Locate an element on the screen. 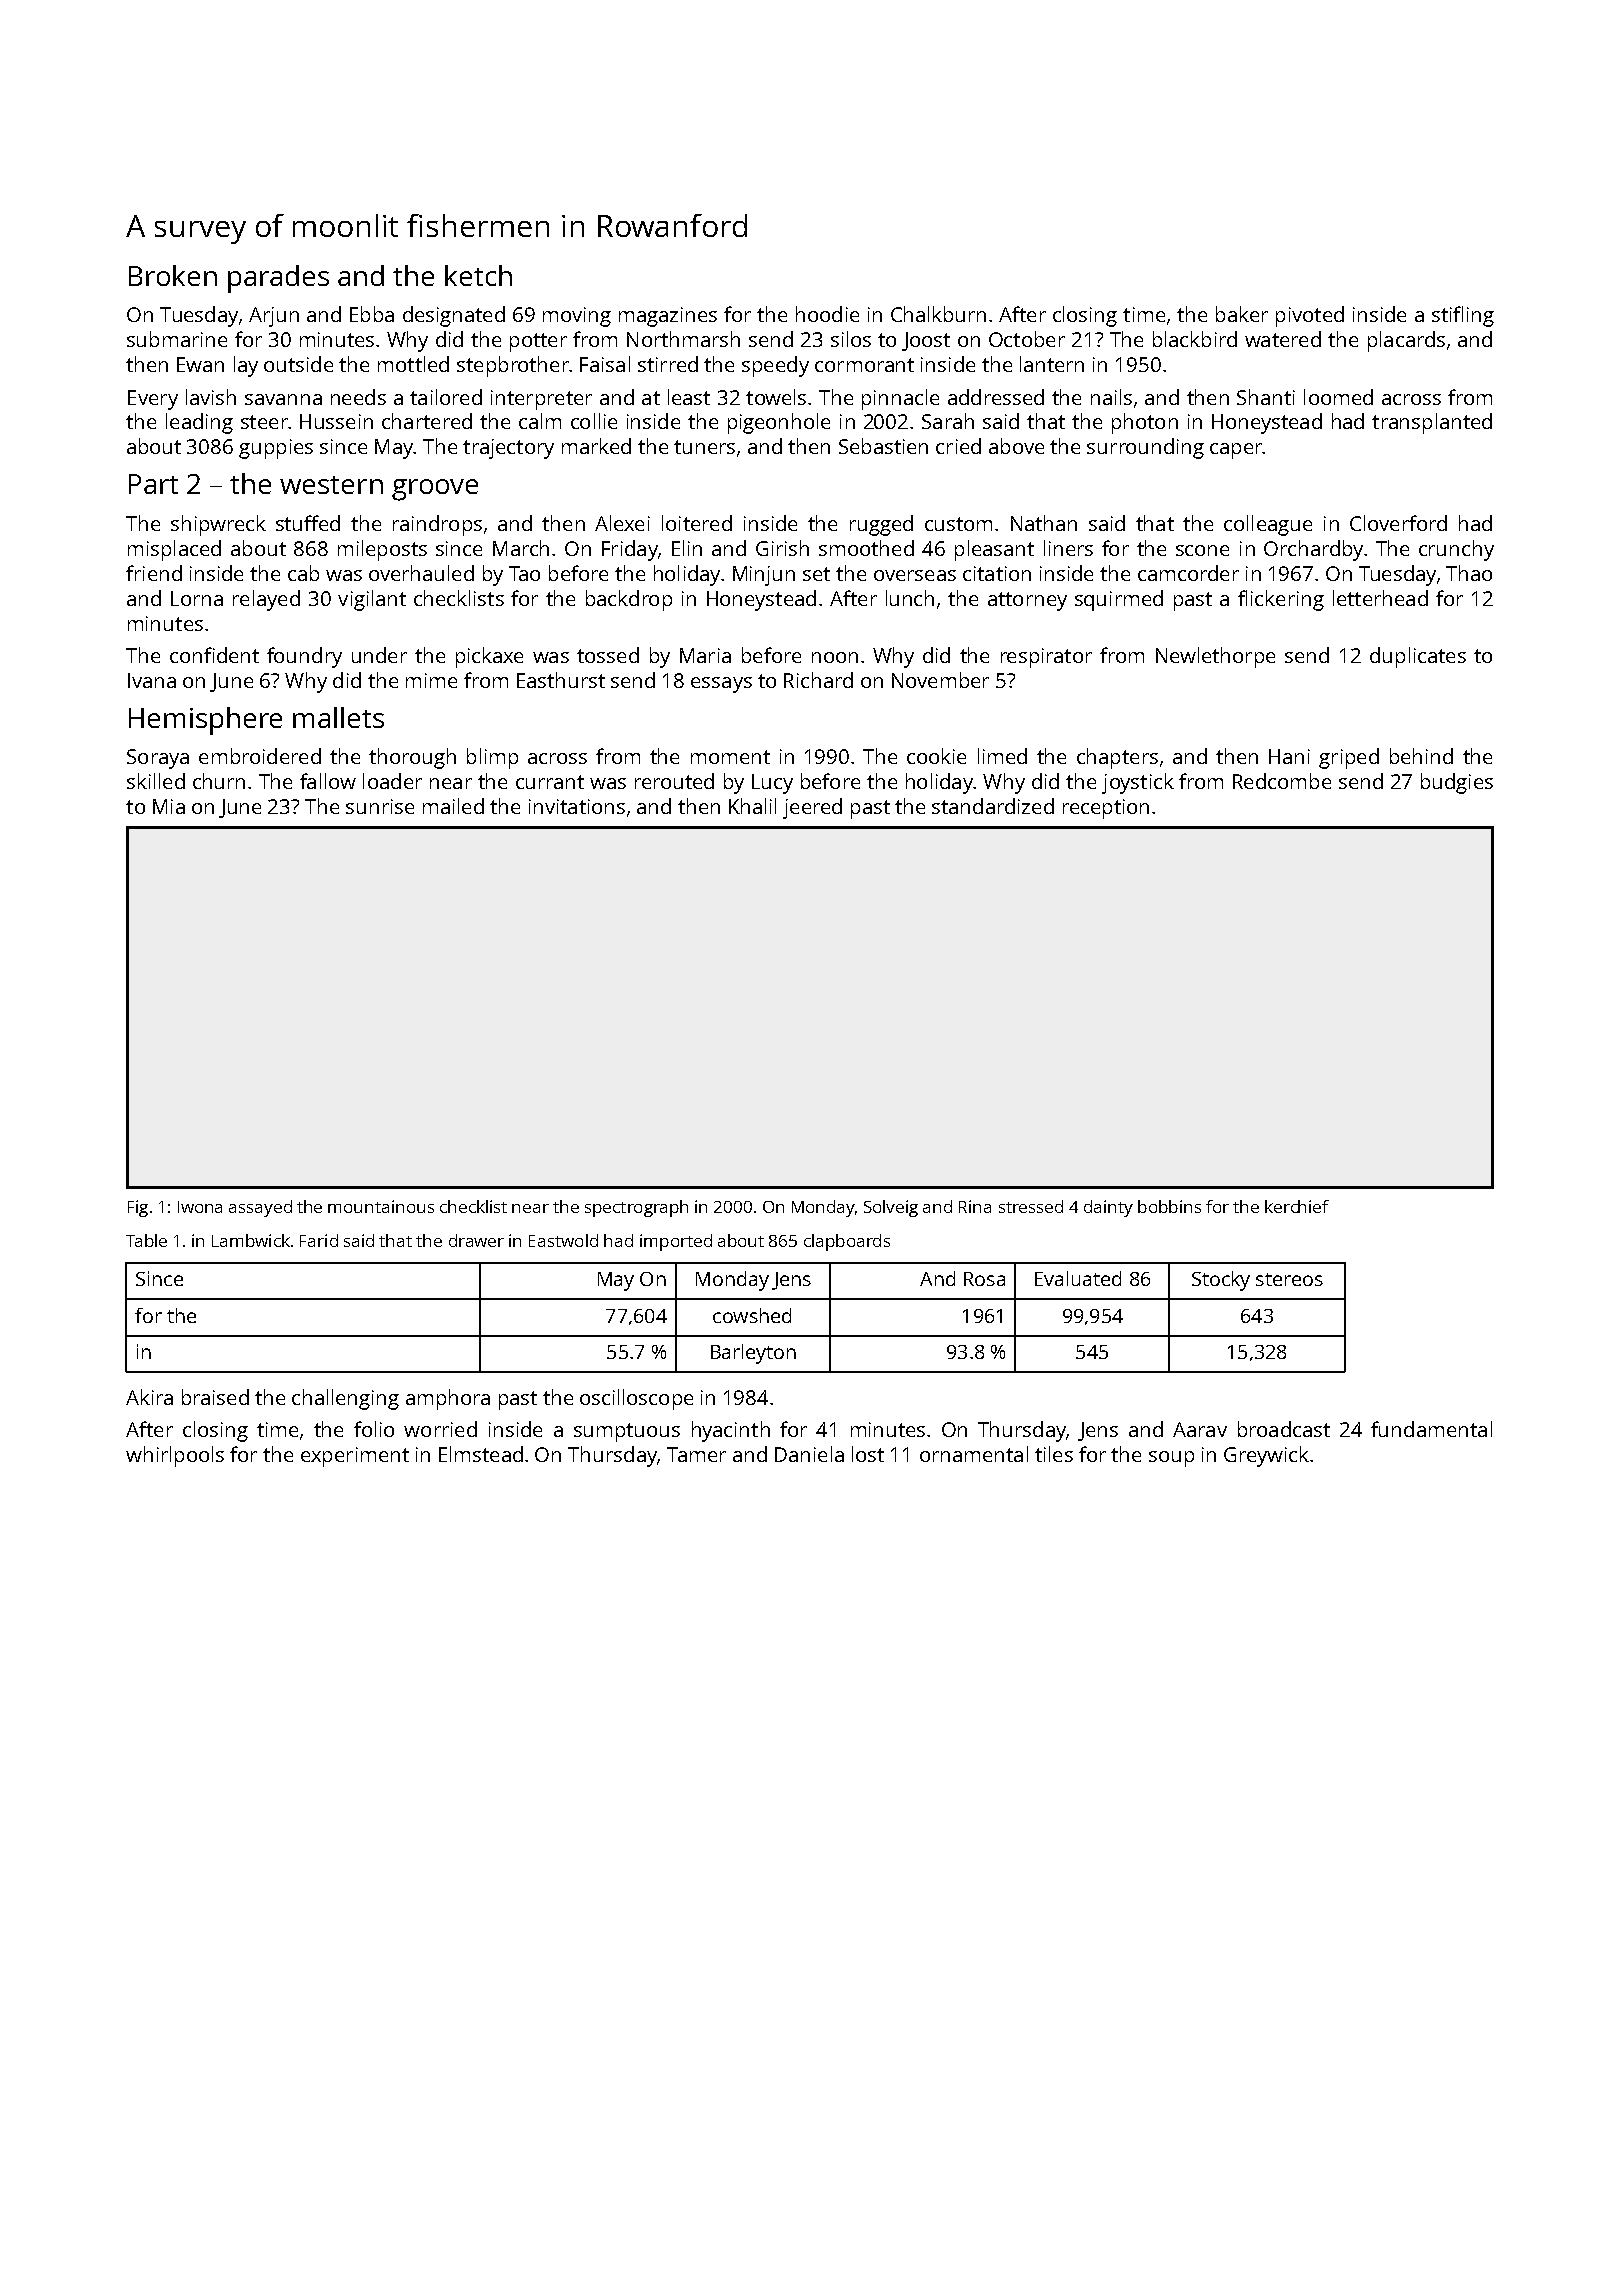 The image size is (1620, 2292). cookie is located at coordinates (936, 756).
